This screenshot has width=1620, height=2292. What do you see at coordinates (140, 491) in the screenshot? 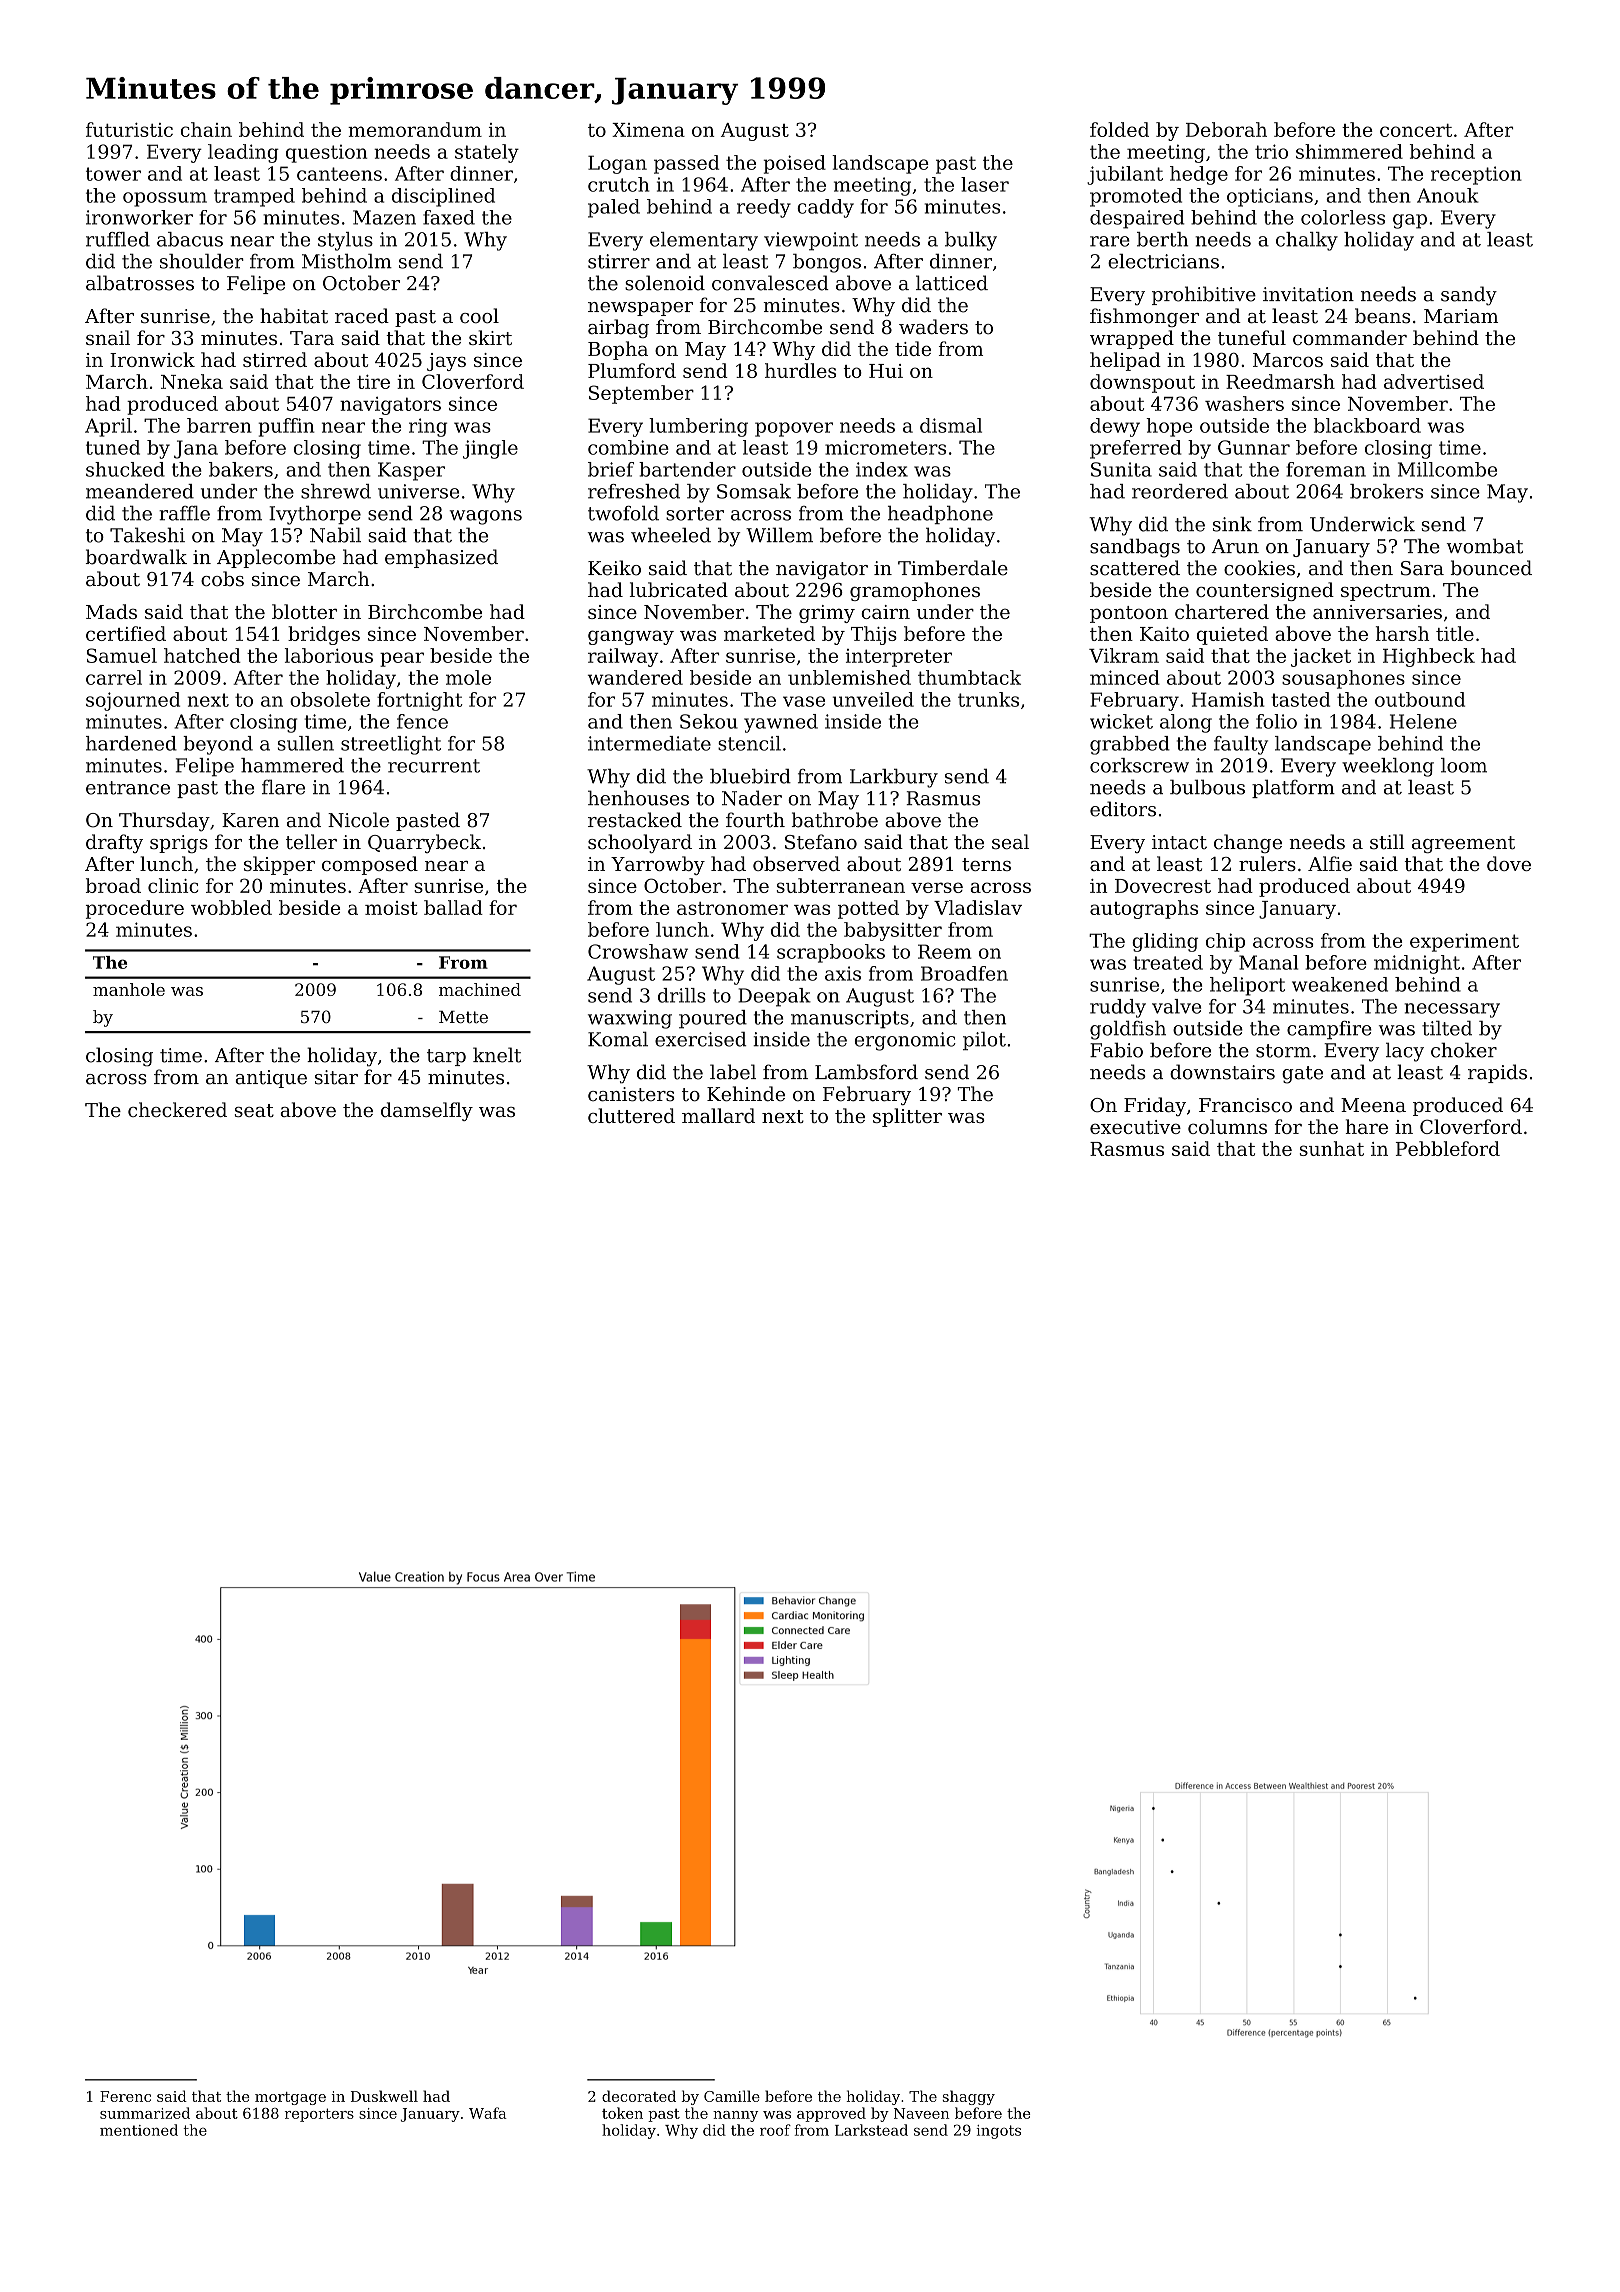
I see `meandered` at bounding box center [140, 491].
